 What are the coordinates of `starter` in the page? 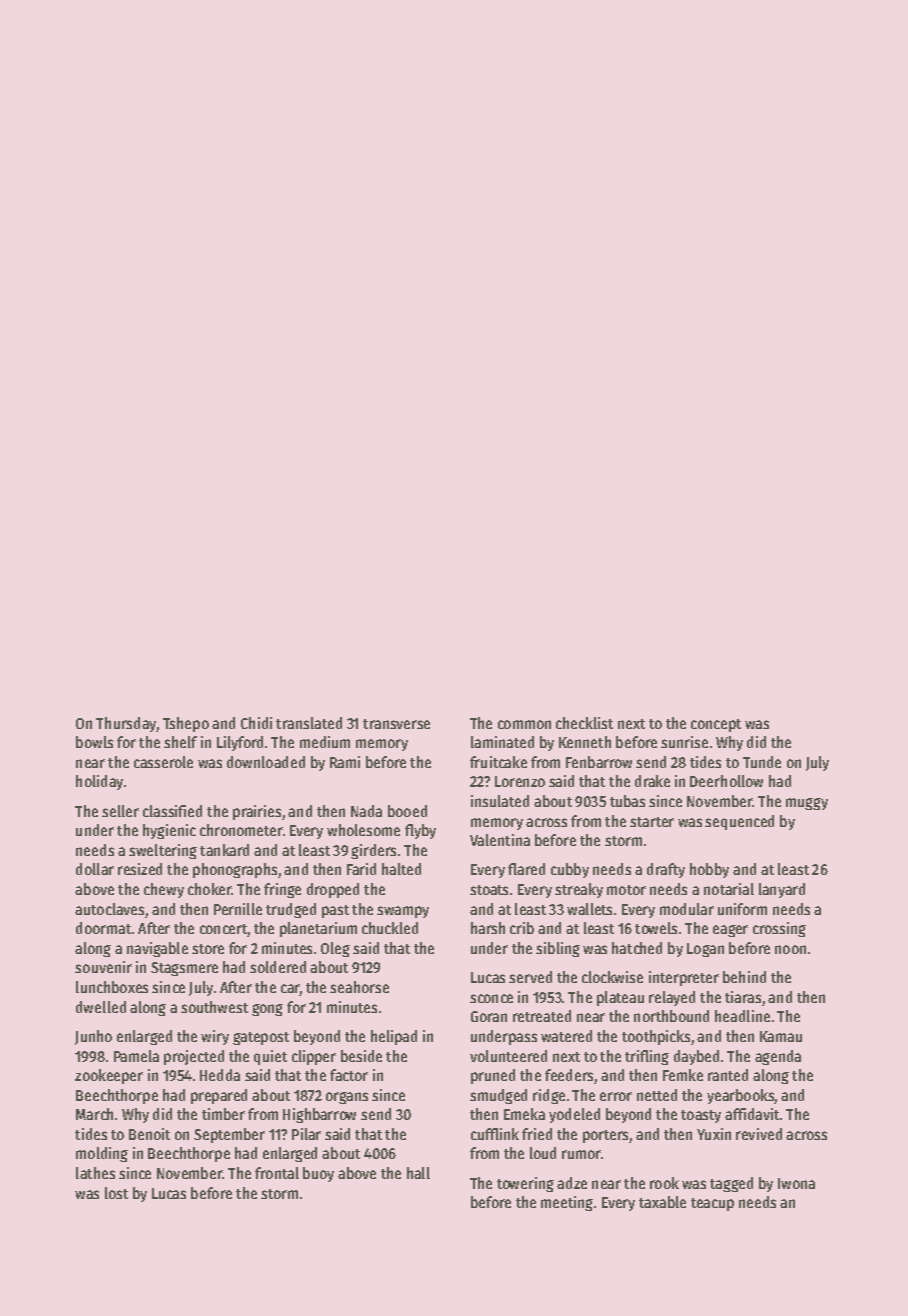 It's located at (652, 822).
